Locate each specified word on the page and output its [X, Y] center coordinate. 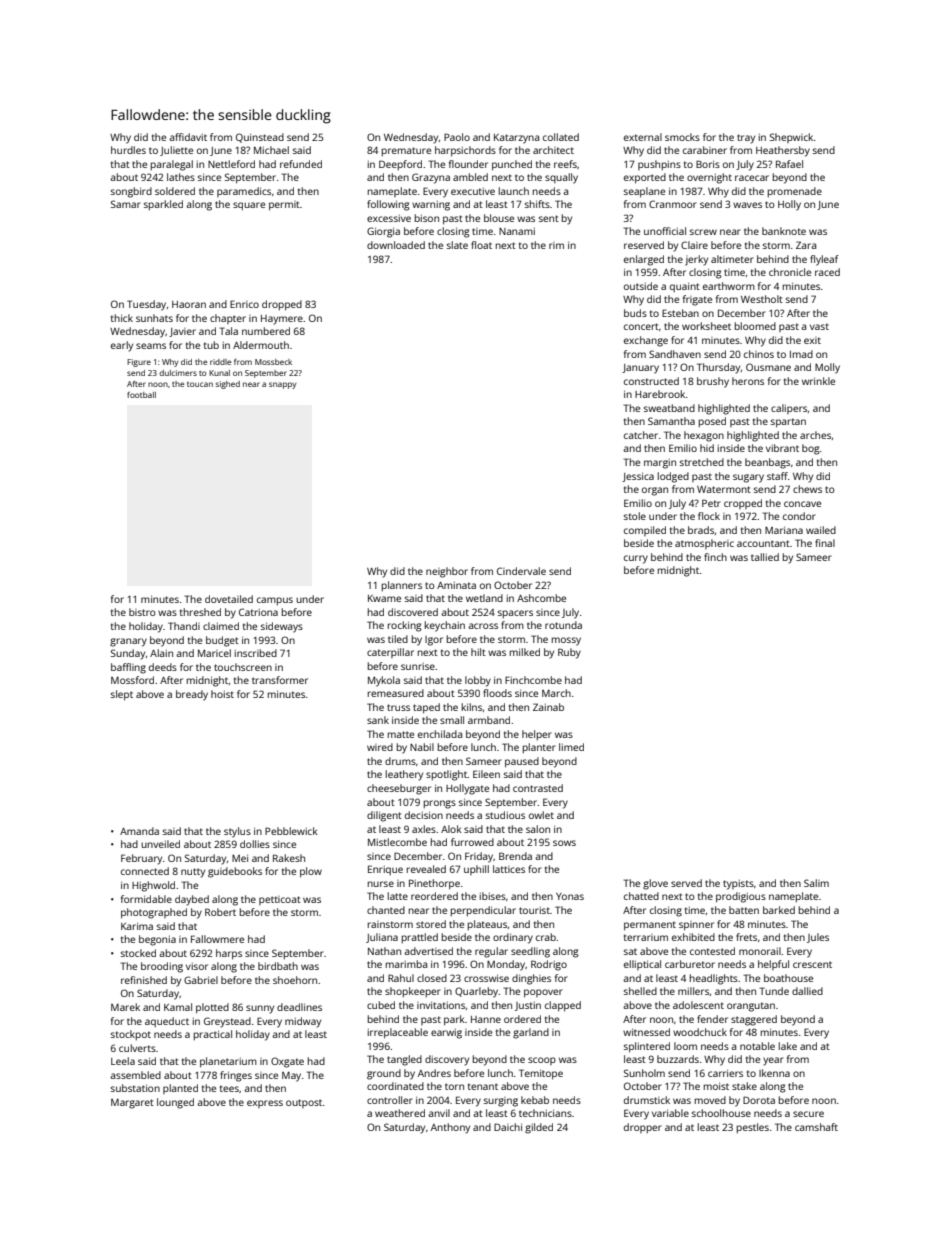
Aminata [456, 585]
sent [549, 218]
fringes [236, 1076]
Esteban [680, 313]
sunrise [418, 666]
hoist [222, 694]
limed [571, 747]
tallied [765, 557]
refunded [301, 164]
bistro [142, 612]
